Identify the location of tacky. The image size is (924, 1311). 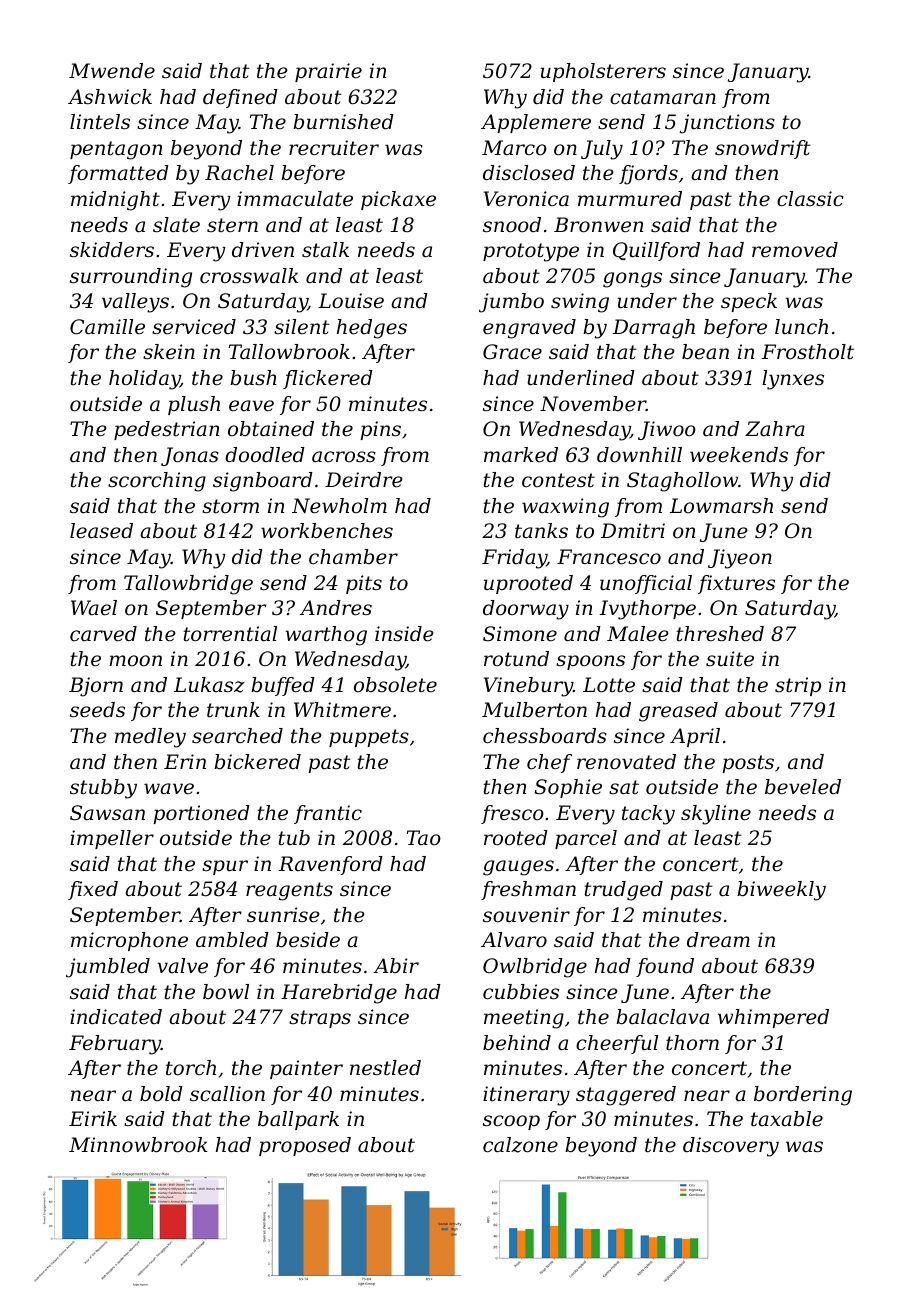
(648, 815).
